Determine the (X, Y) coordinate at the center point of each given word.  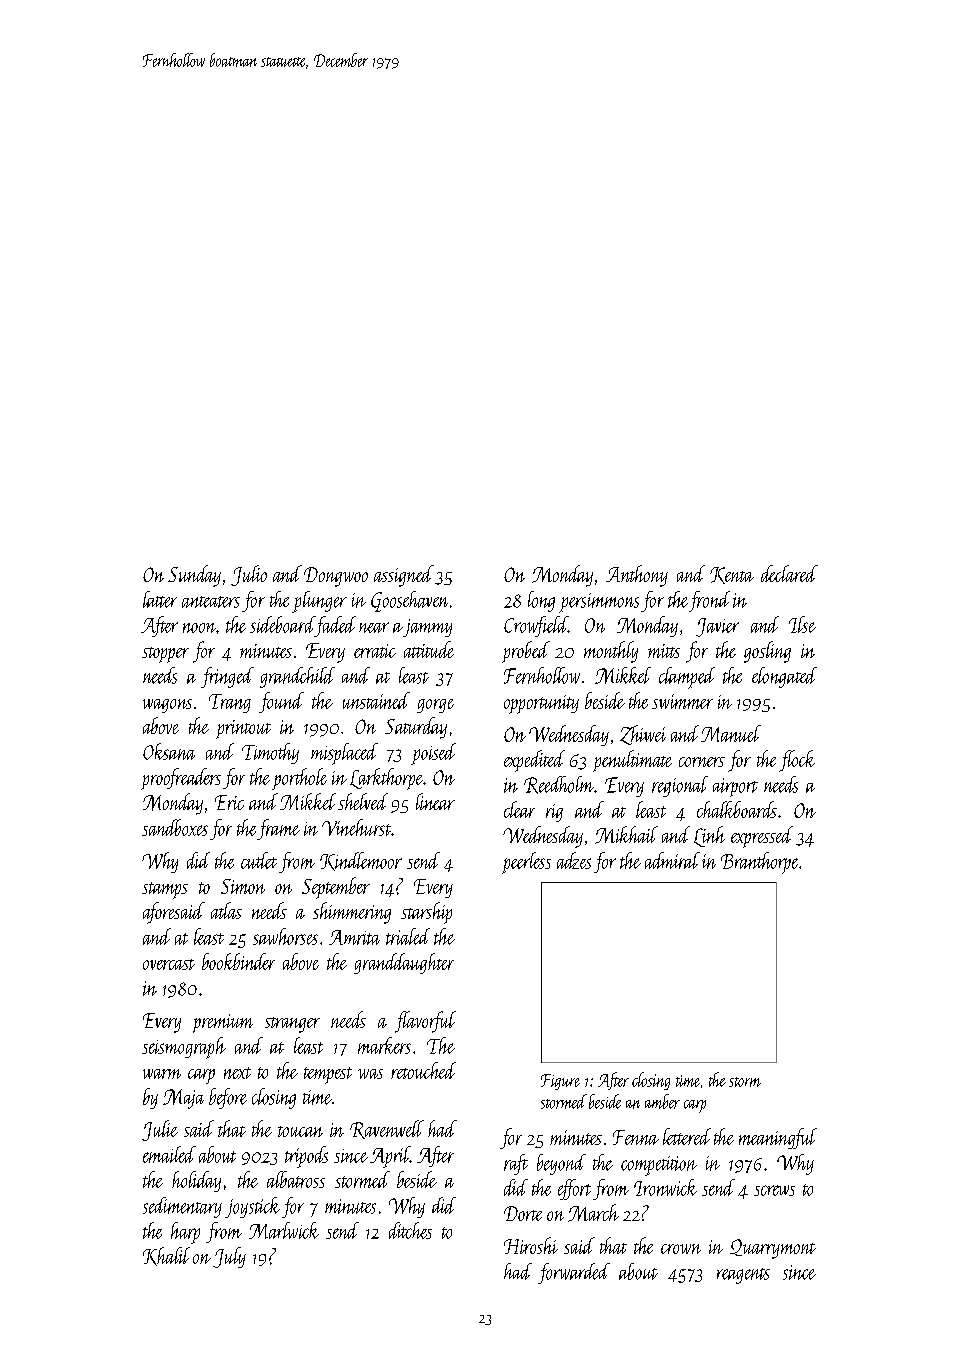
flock (797, 761)
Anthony (637, 576)
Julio (249, 575)
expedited (534, 761)
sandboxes (175, 827)
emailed (169, 1154)
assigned (404, 576)
